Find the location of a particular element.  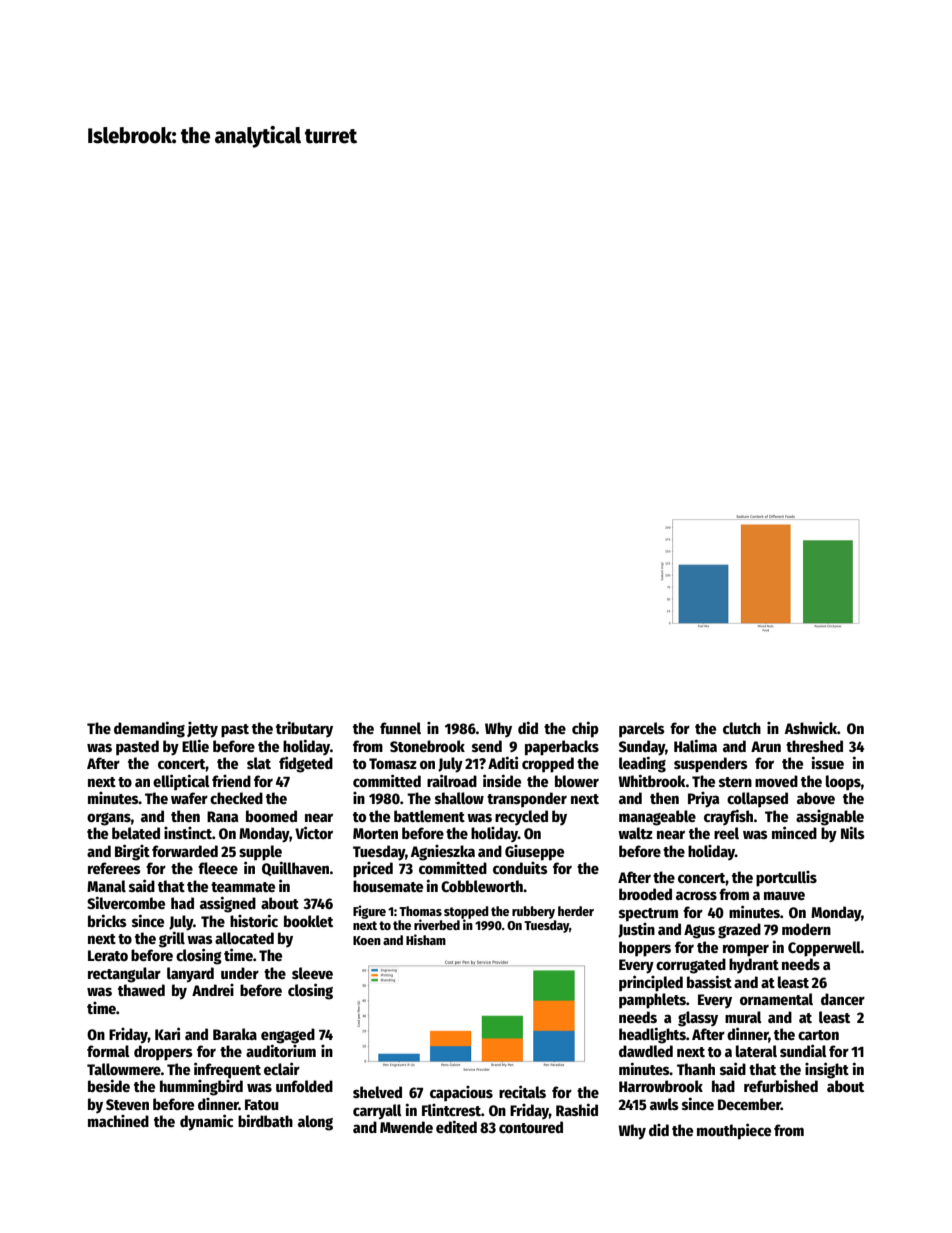

fleece is located at coordinates (218, 868).
